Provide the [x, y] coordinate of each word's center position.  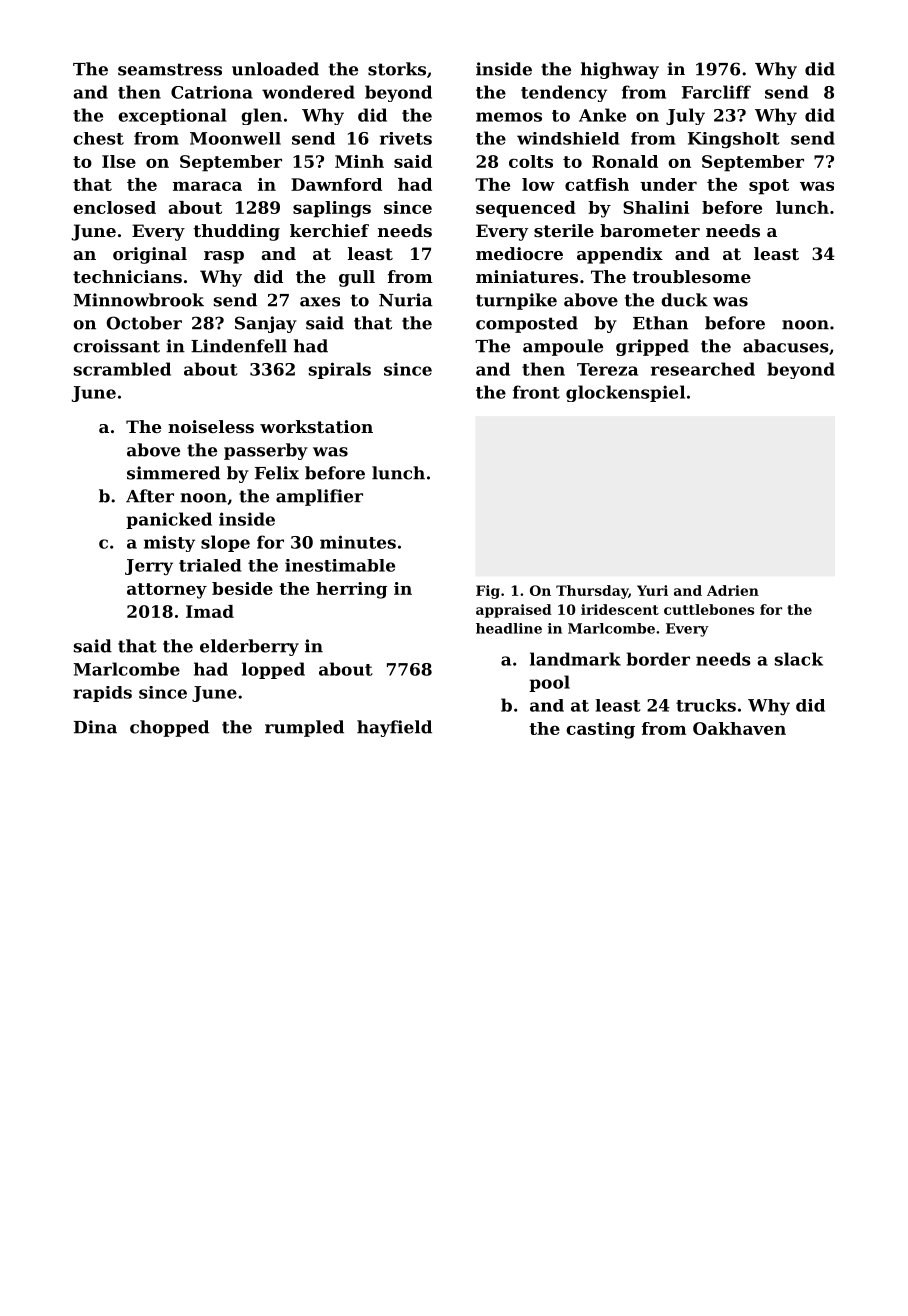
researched [703, 369]
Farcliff [716, 92]
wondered [308, 92]
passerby [266, 451]
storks [397, 69]
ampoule [563, 347]
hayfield [394, 728]
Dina [95, 727]
